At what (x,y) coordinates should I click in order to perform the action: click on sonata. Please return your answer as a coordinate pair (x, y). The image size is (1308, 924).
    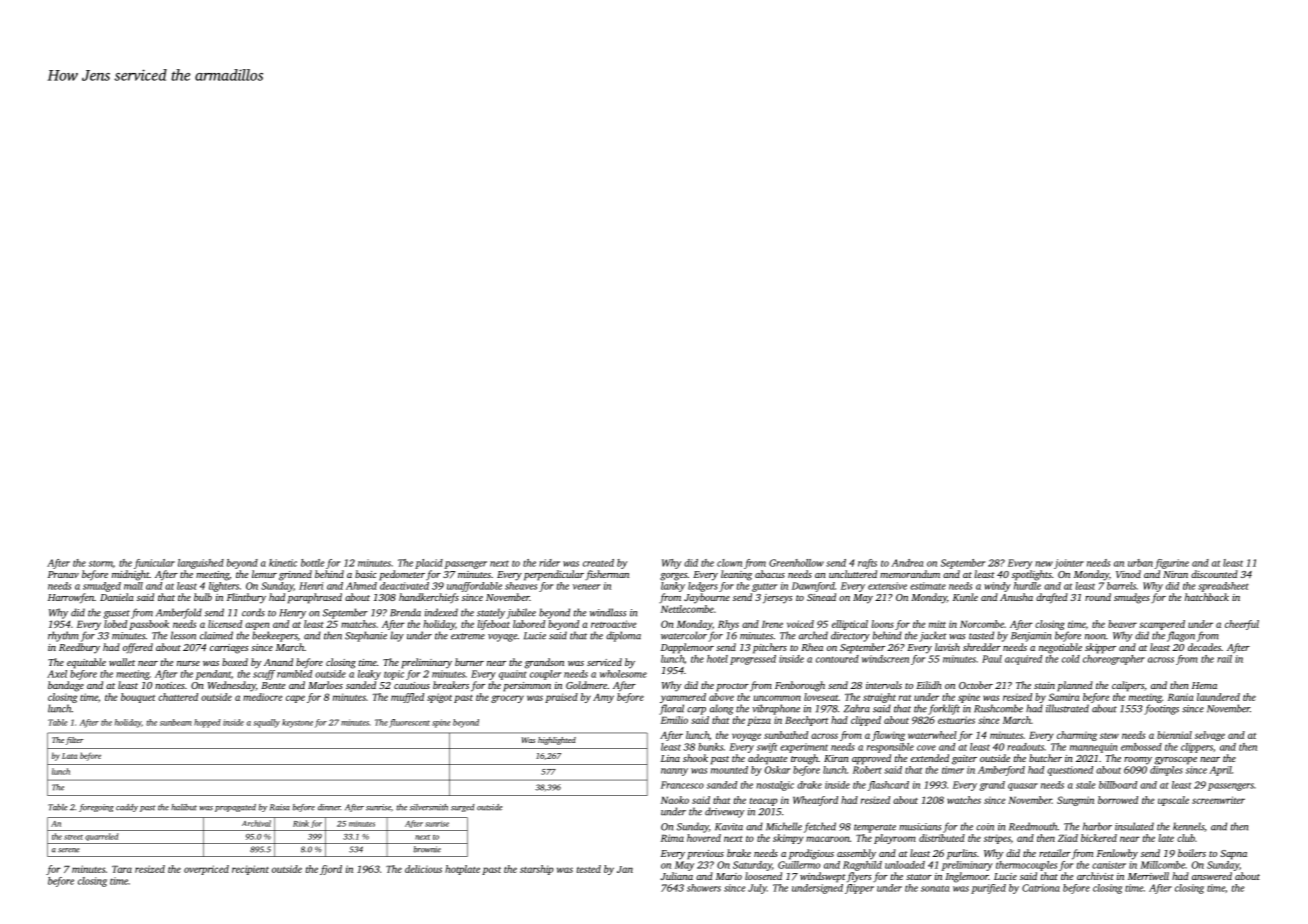
    Looking at the image, I should click on (935, 889).
